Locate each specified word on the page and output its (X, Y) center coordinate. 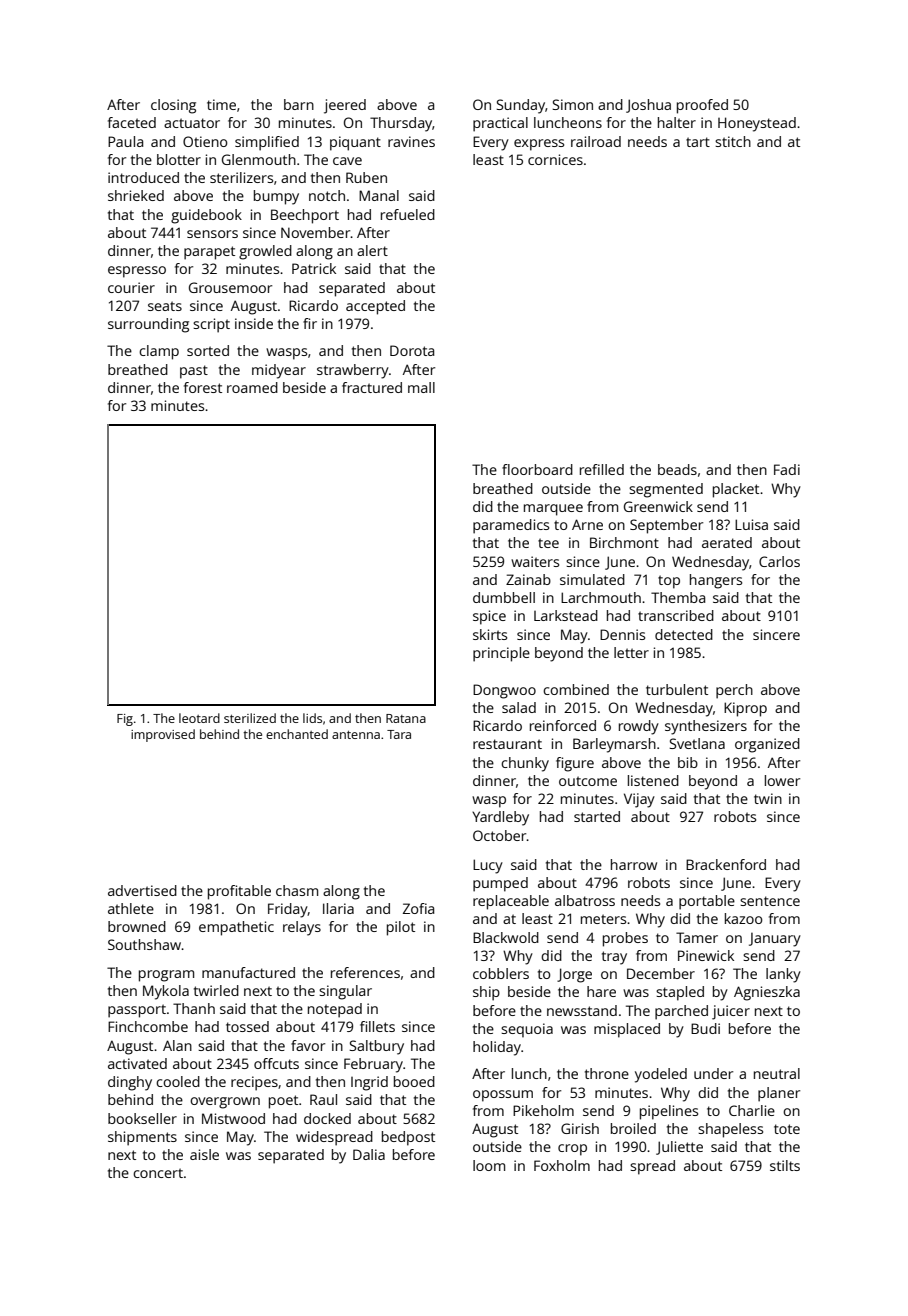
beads (677, 469)
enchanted (297, 734)
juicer (731, 1012)
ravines (411, 141)
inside (254, 323)
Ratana (406, 718)
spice (489, 617)
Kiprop (745, 709)
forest (203, 387)
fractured (372, 387)
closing (173, 106)
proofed (702, 106)
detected (684, 634)
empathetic (236, 928)
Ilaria (338, 908)
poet (283, 1102)
